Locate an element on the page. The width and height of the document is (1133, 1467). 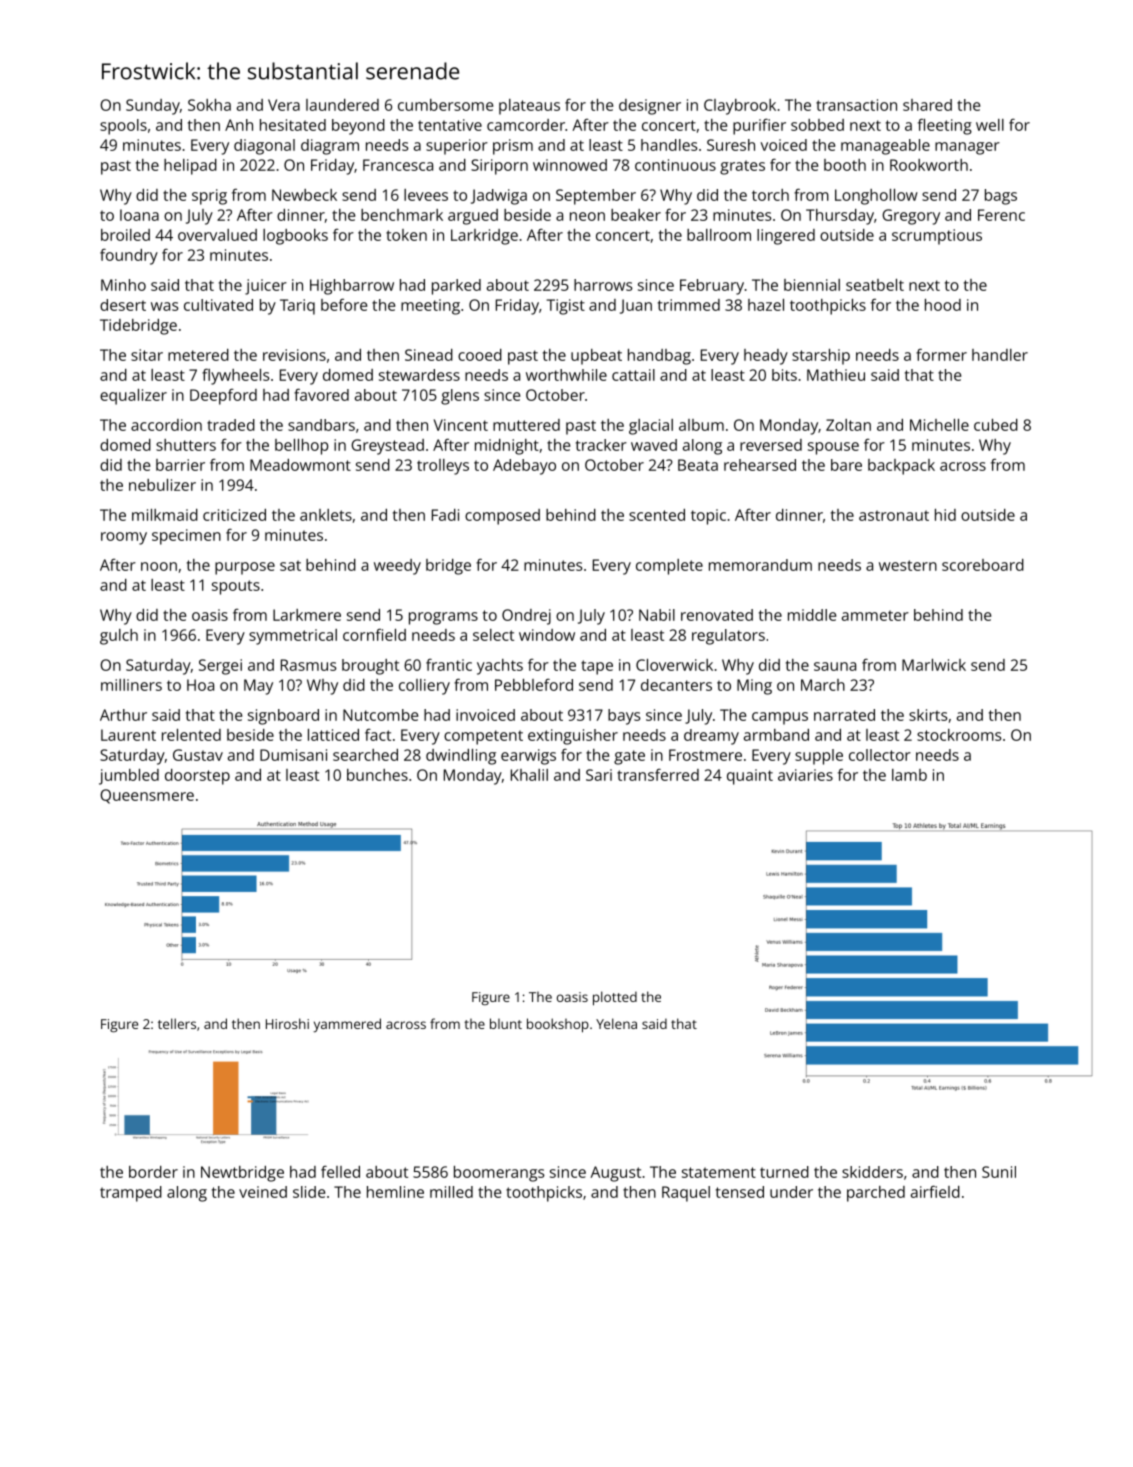
plotted is located at coordinates (615, 998).
